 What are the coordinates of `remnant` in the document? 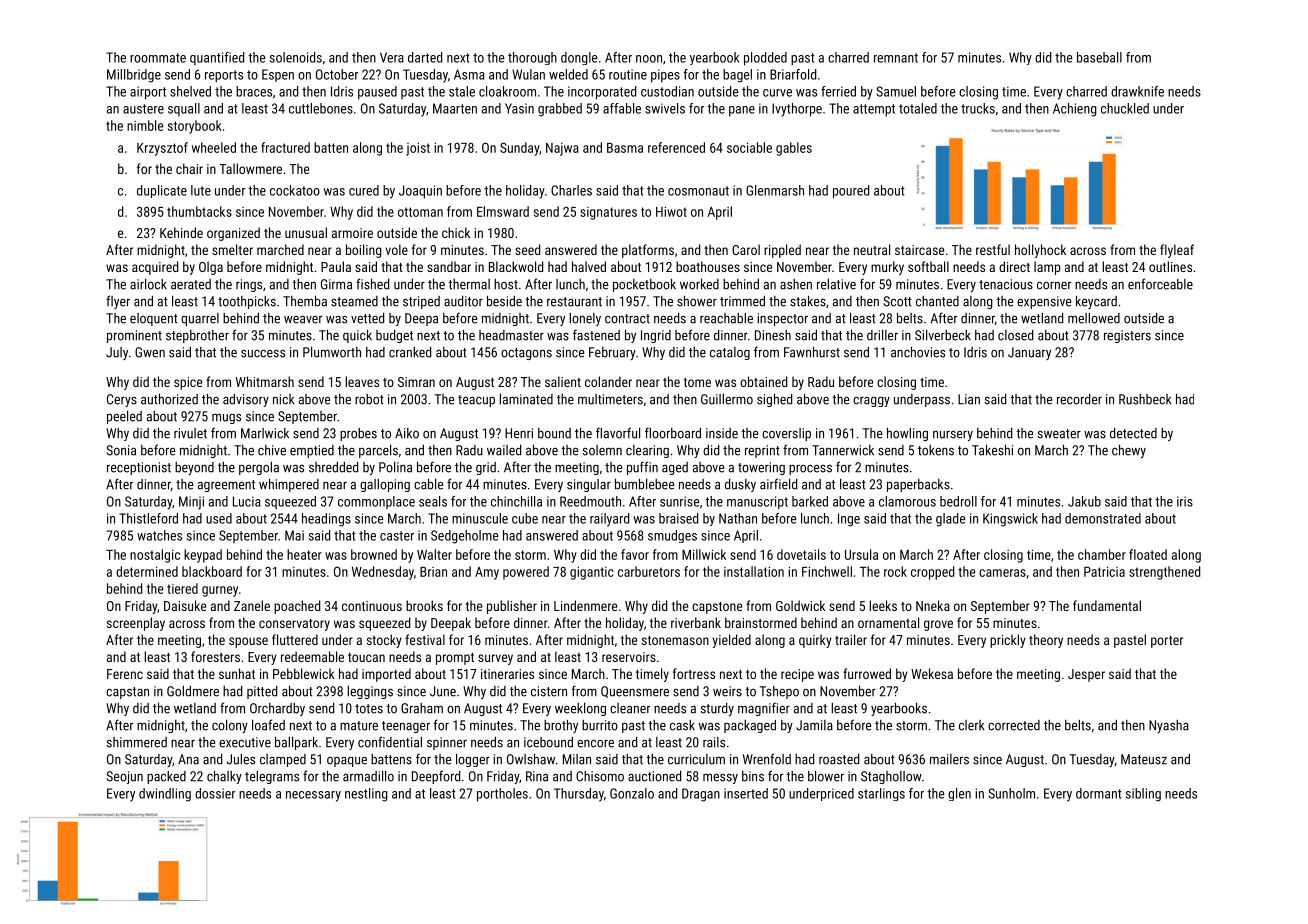 It's located at (896, 58).
